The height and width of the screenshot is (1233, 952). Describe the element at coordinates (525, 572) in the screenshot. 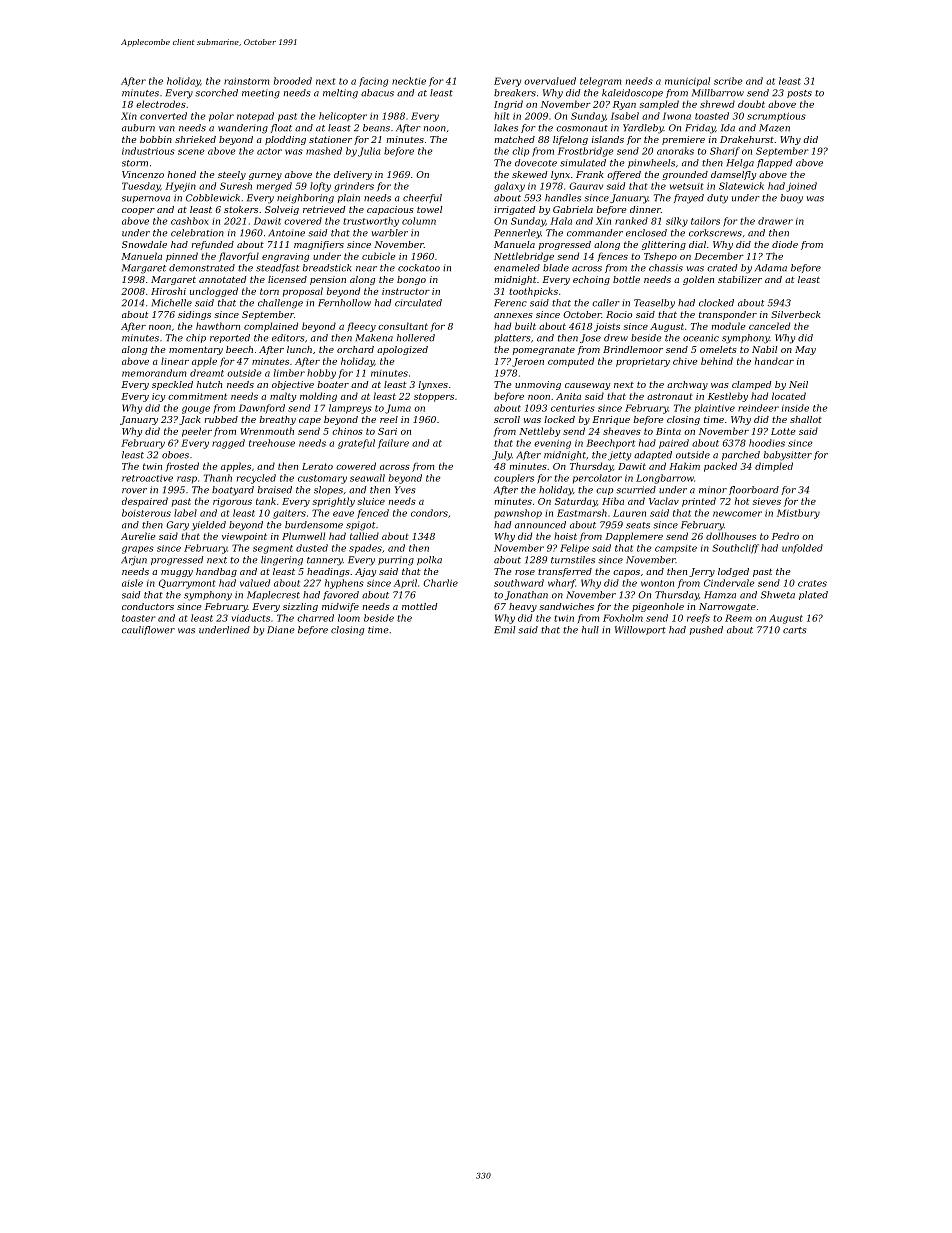

I see `rose` at that location.
